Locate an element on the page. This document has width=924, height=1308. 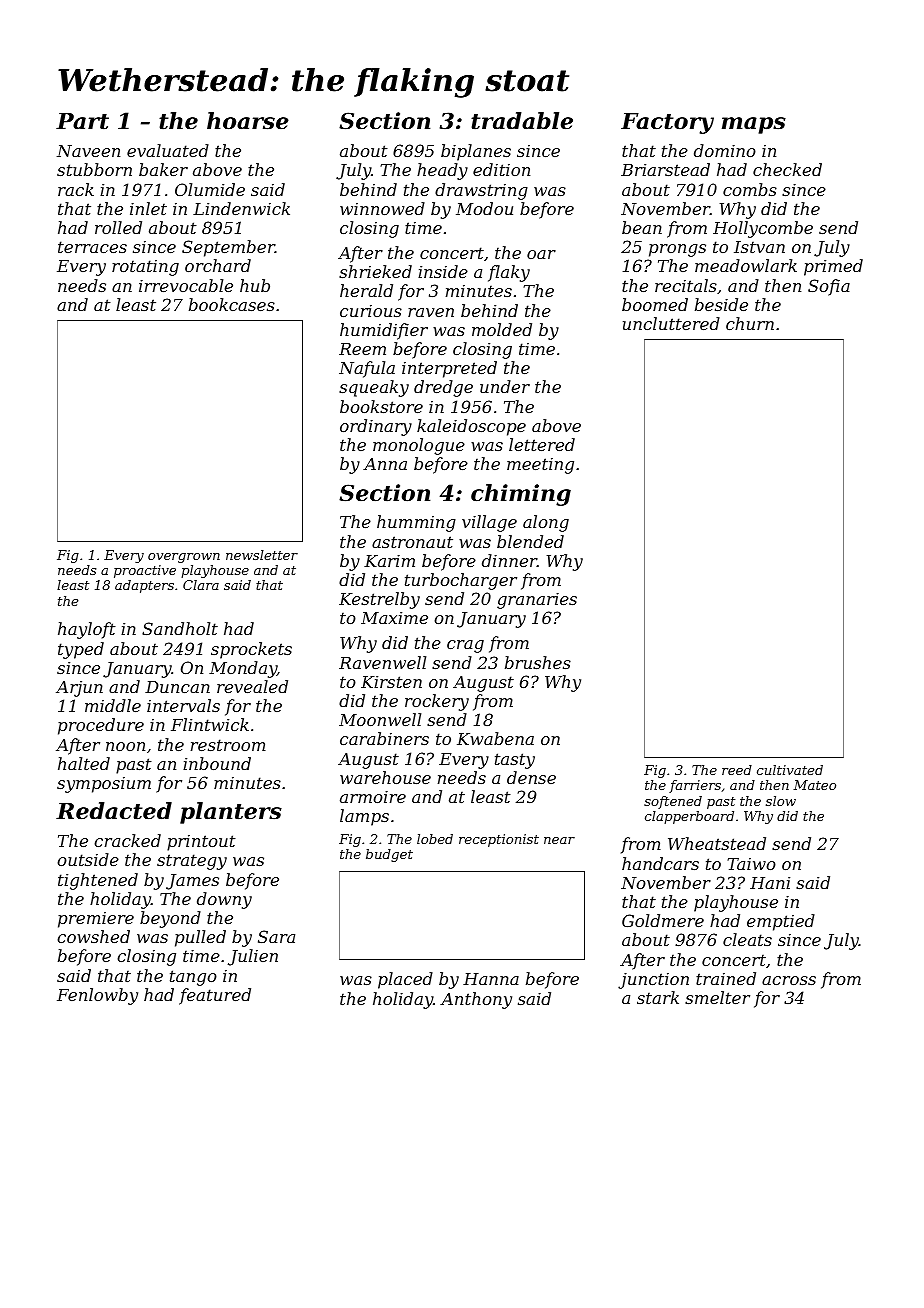
dense is located at coordinates (531, 777).
